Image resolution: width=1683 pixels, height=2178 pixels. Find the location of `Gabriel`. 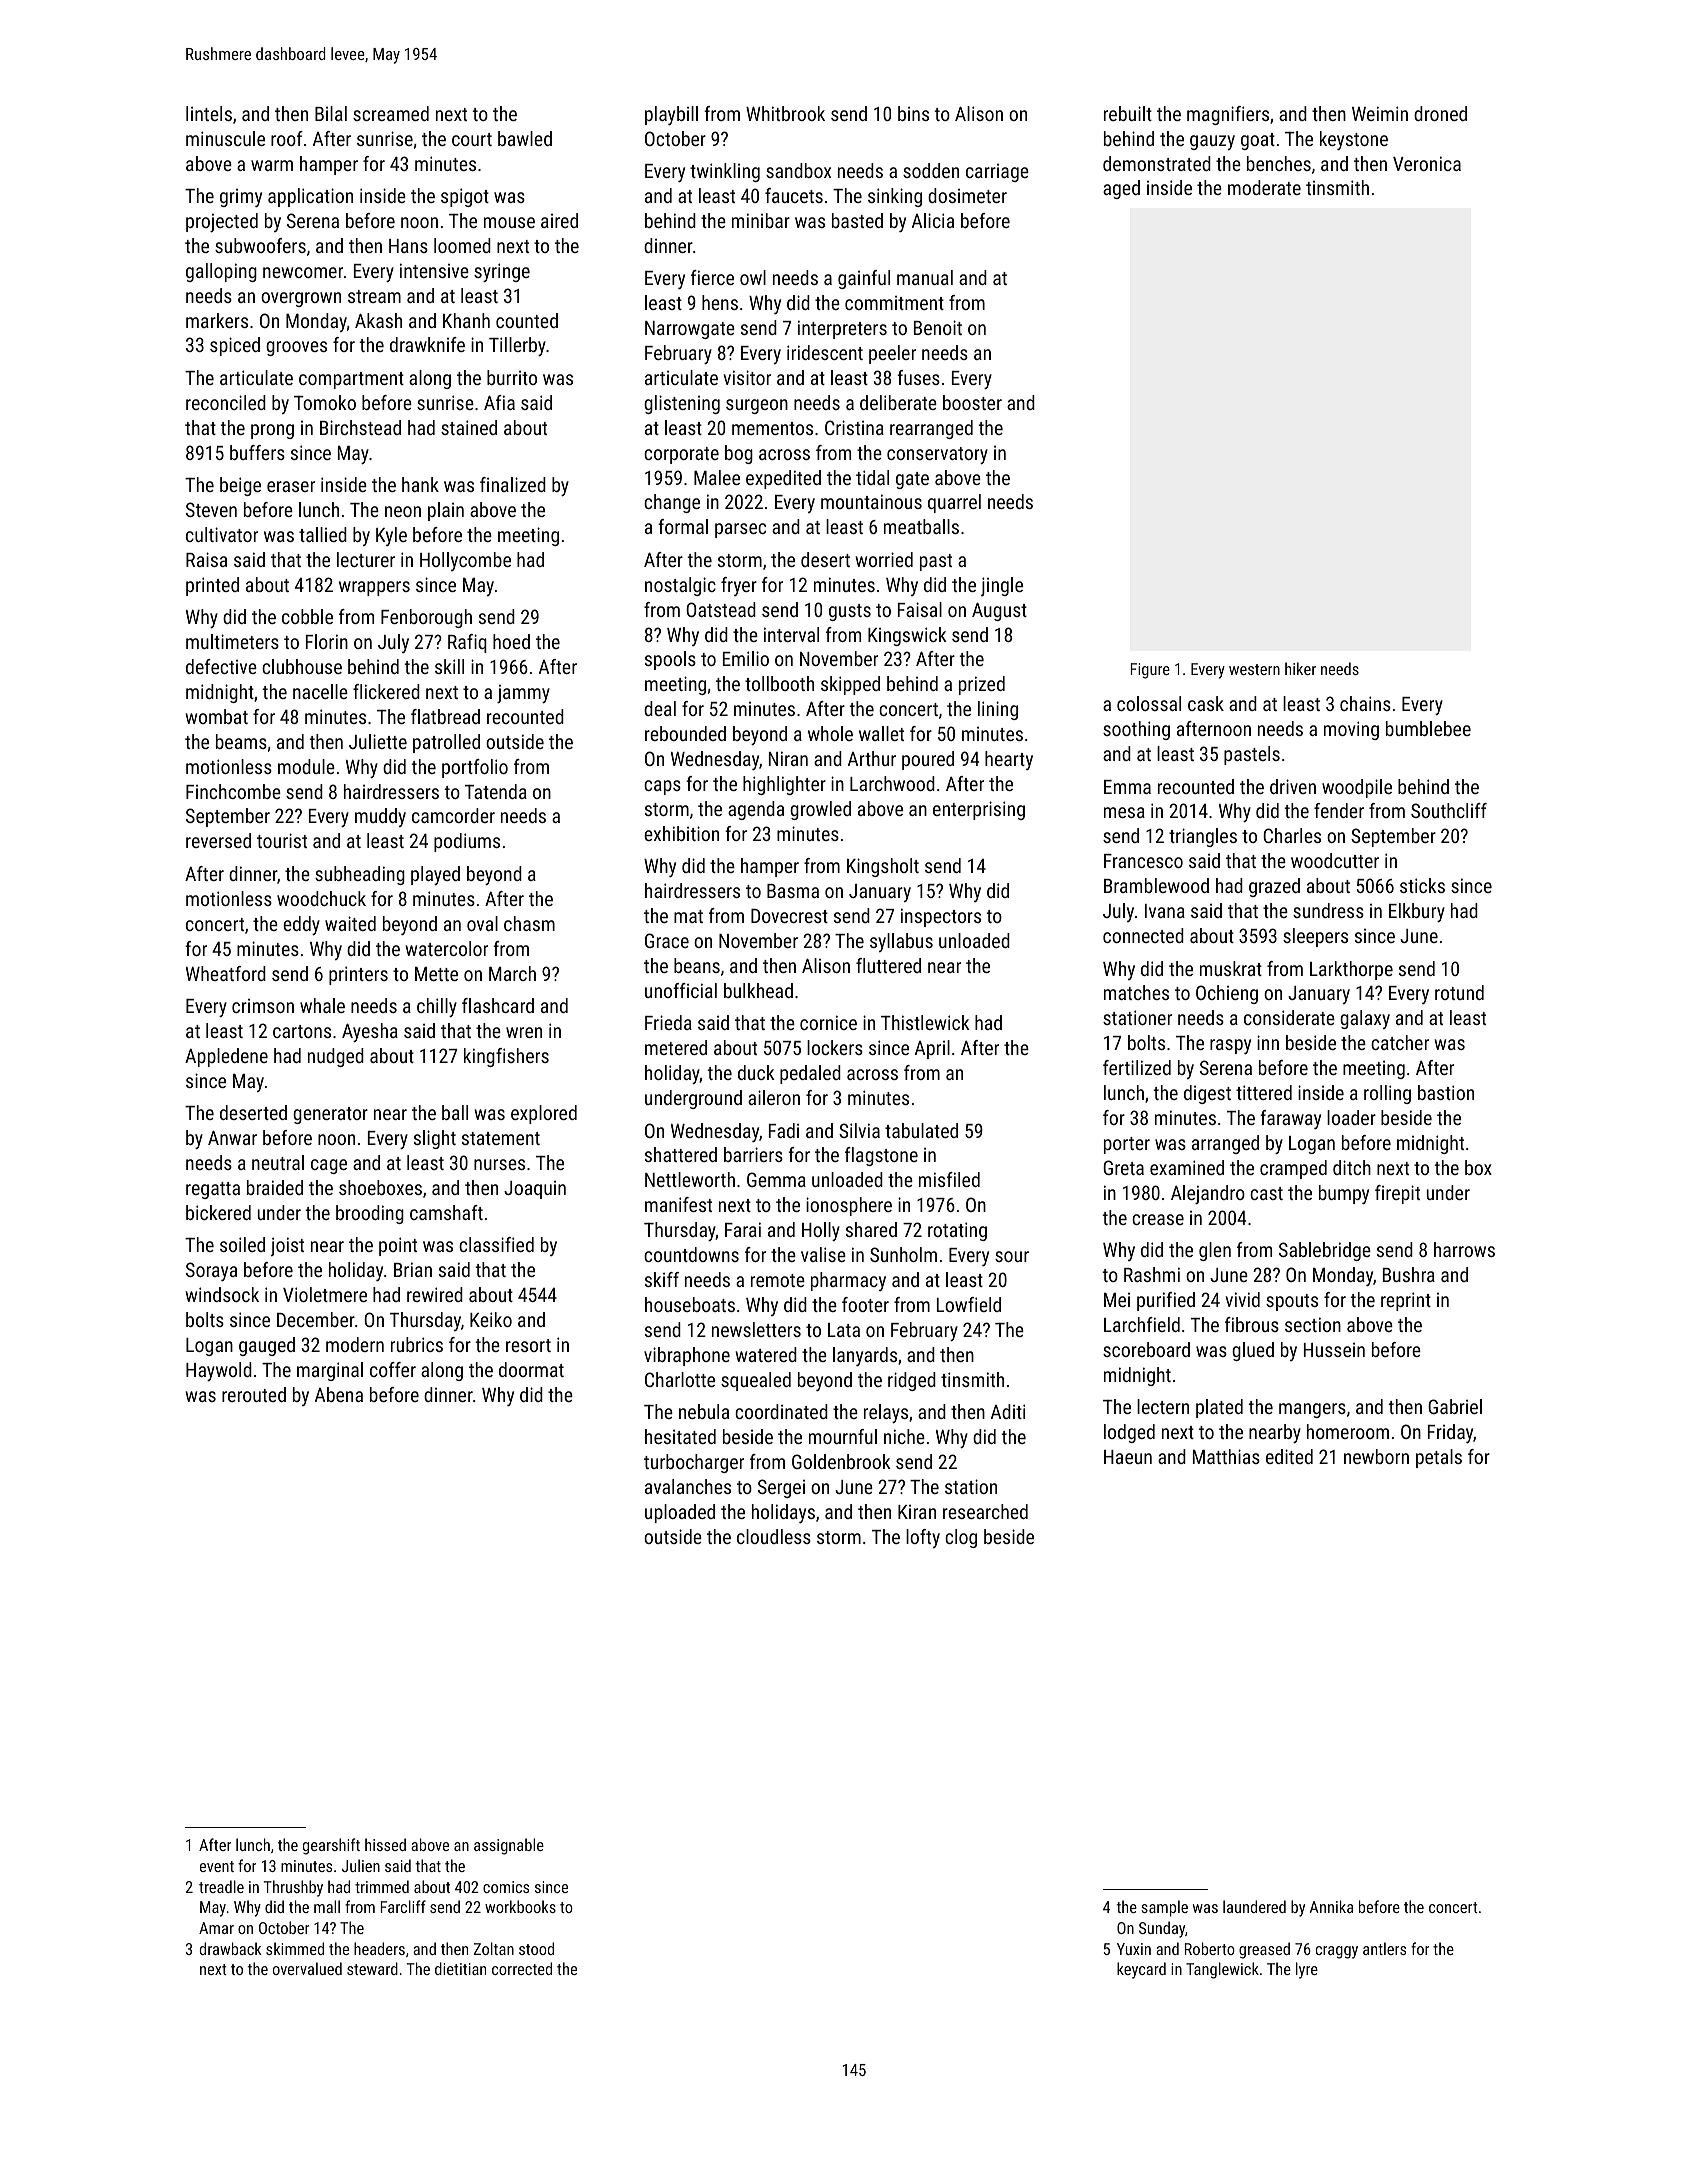

Gabriel is located at coordinates (1455, 1406).
